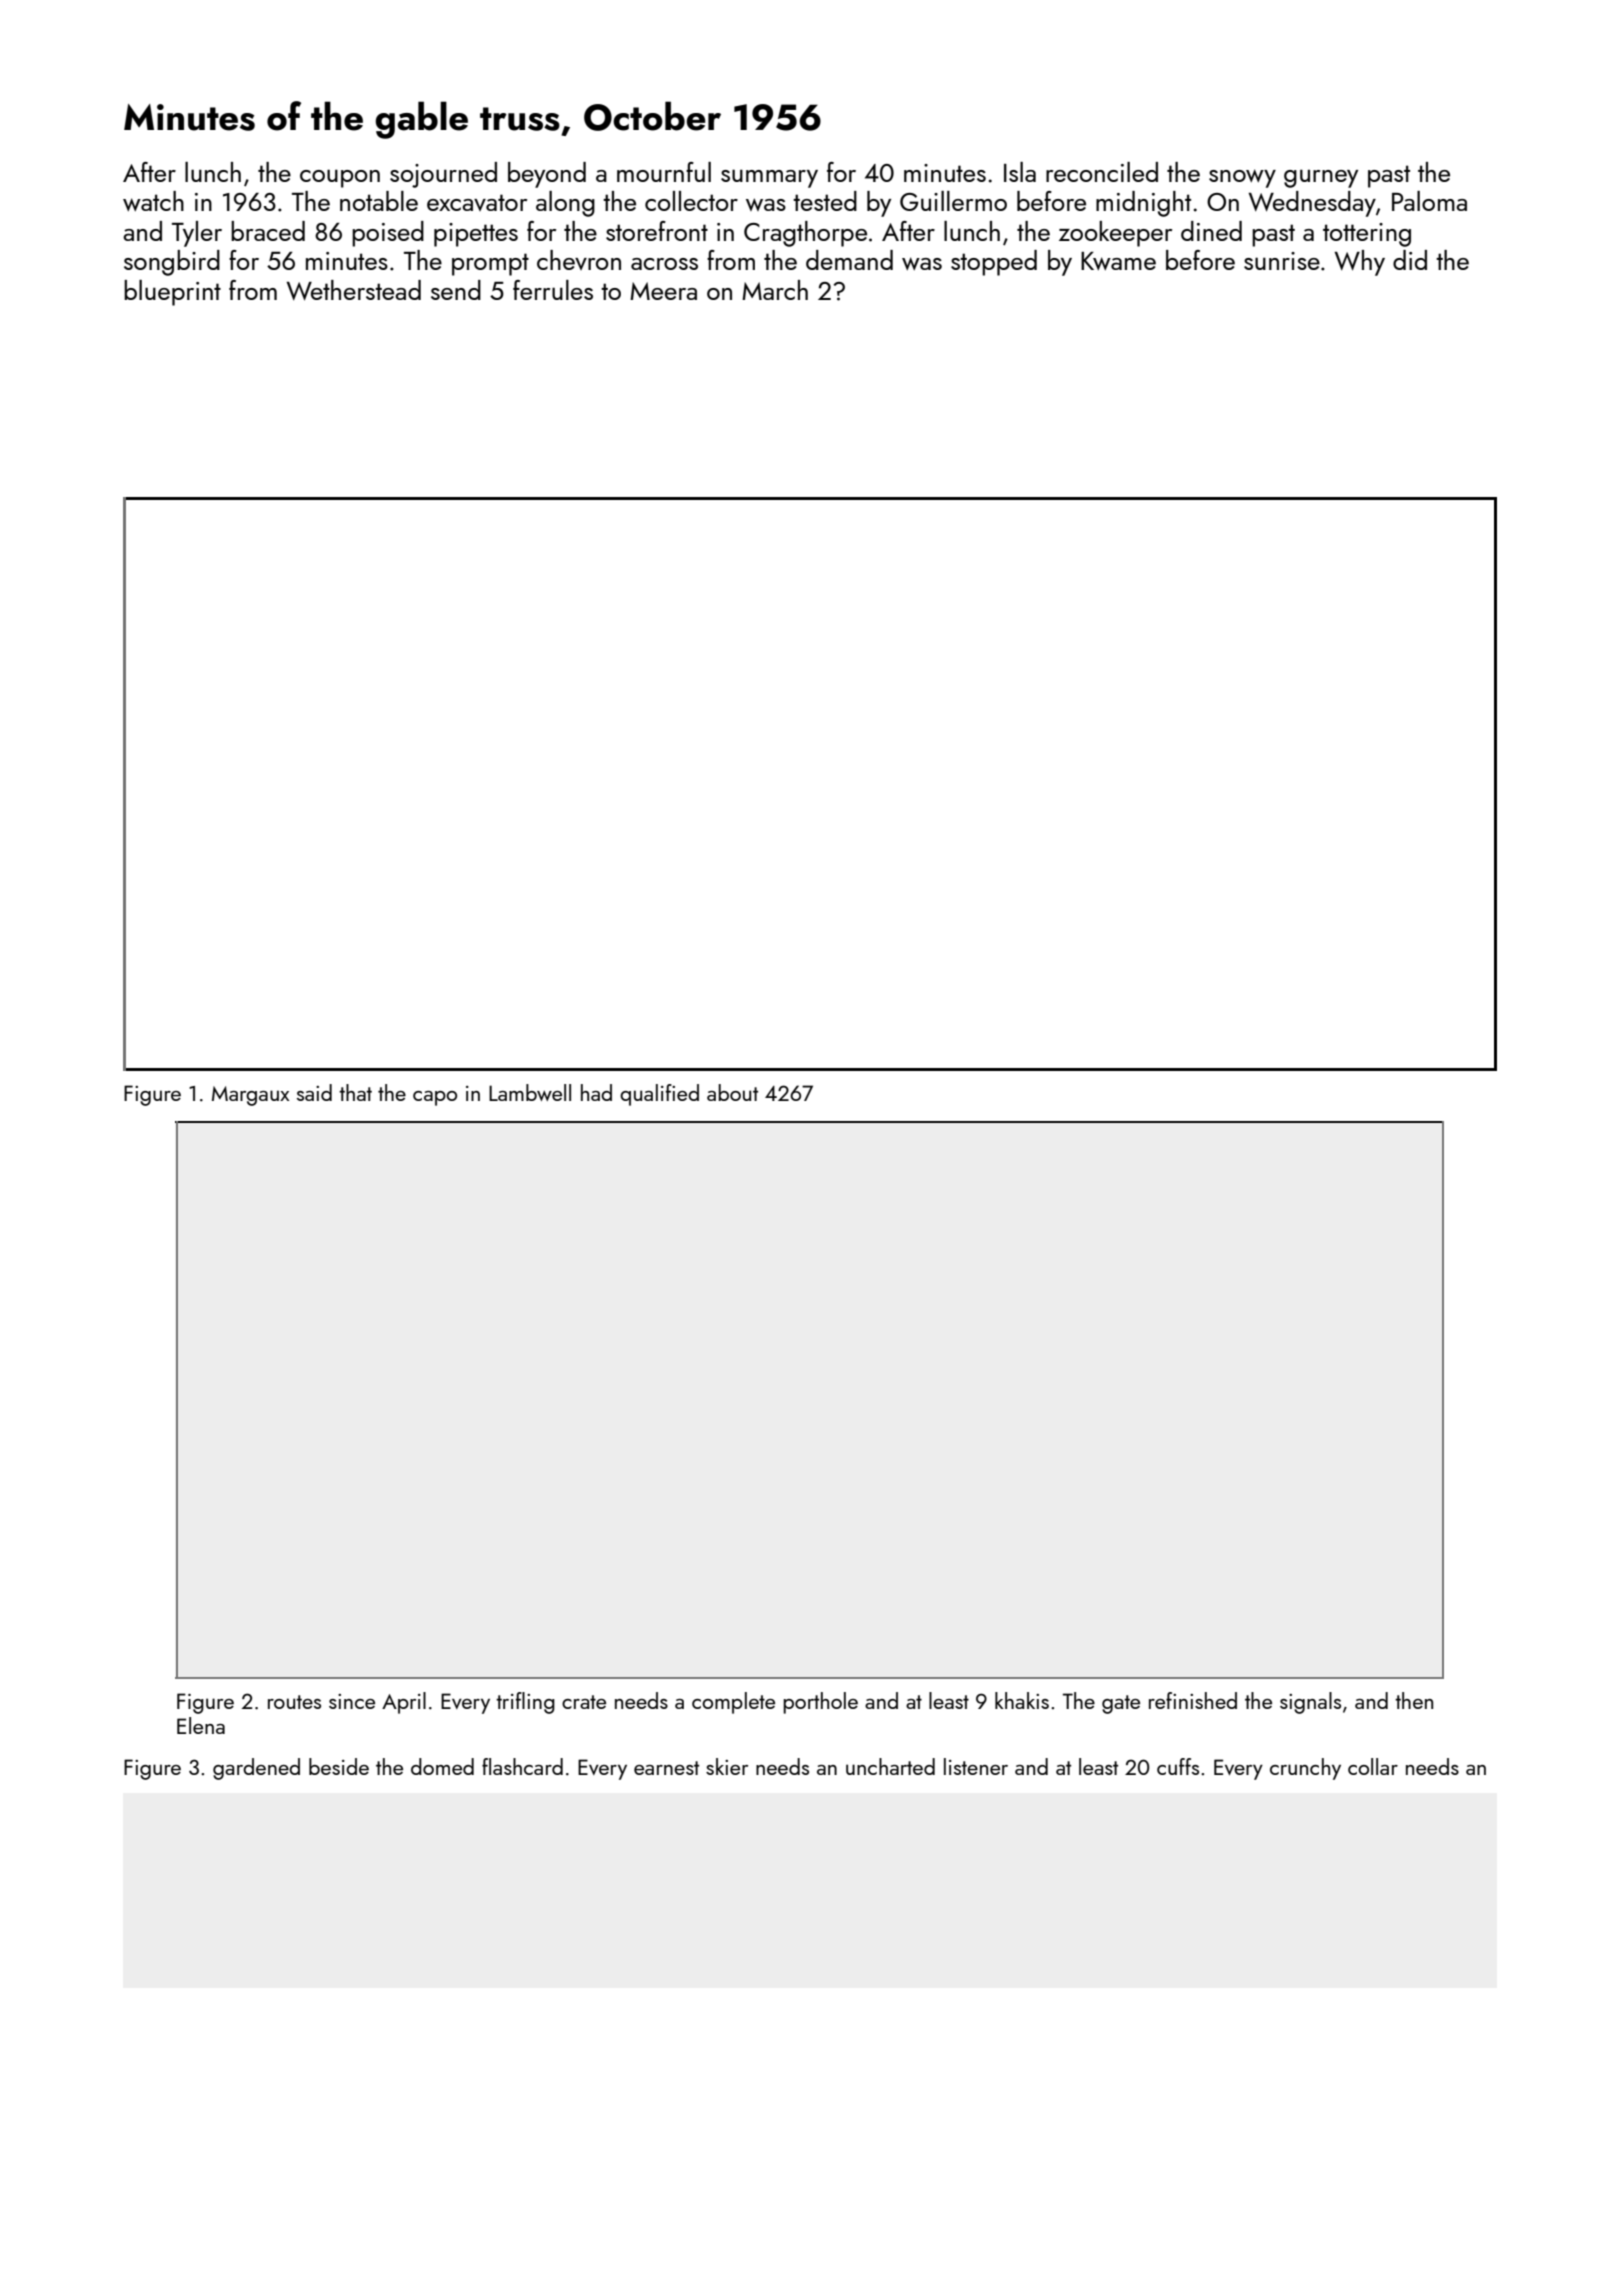  I want to click on domed, so click(442, 1766).
